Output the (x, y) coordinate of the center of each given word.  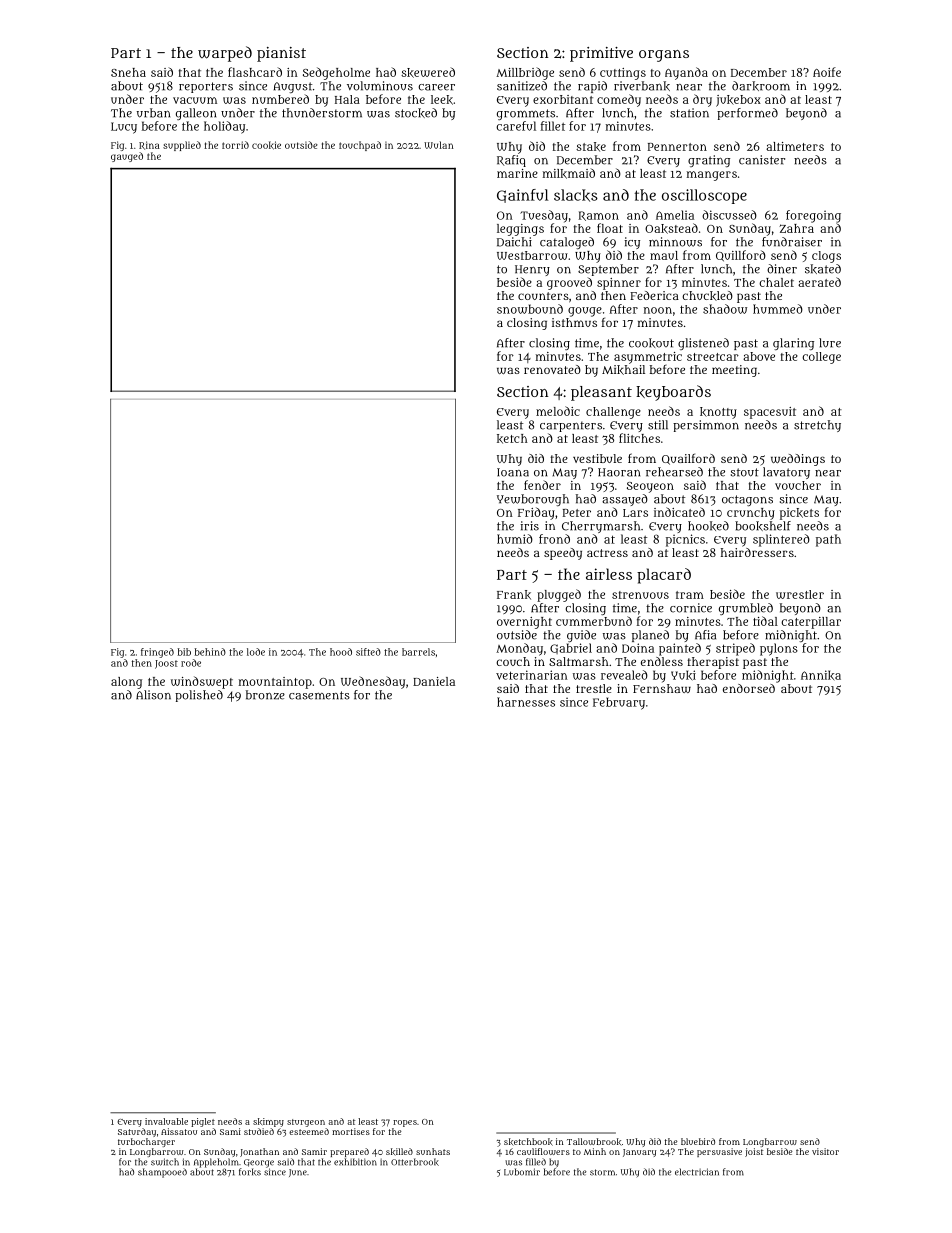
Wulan (439, 145)
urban (153, 113)
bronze (265, 695)
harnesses (526, 702)
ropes (405, 1123)
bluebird (698, 1141)
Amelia (675, 215)
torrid (235, 145)
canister (762, 160)
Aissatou (179, 1131)
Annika (821, 675)
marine (517, 173)
